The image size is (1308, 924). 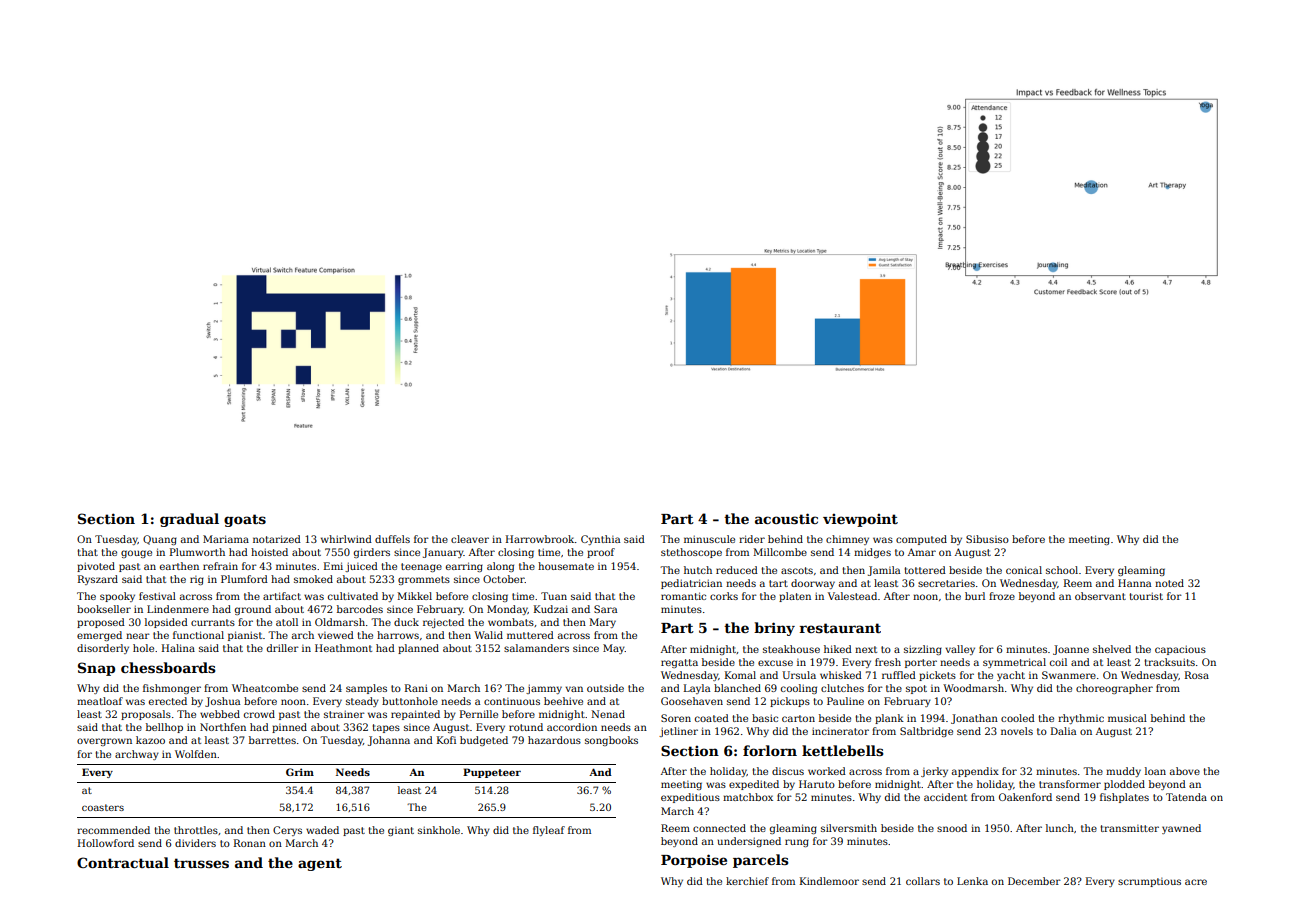 I want to click on acoustic, so click(x=786, y=518).
